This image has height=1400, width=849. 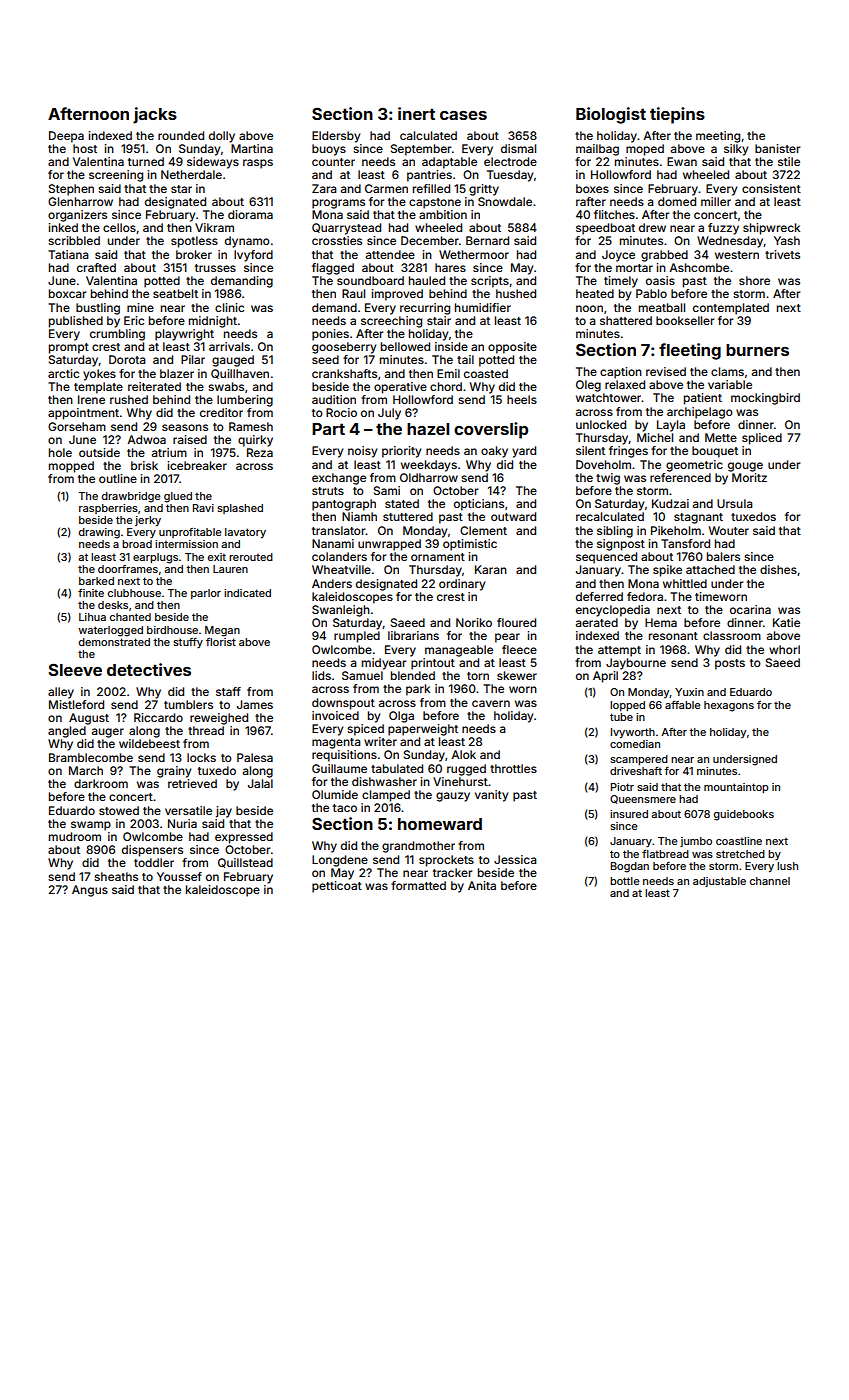 I want to click on mudroom, so click(x=75, y=836).
